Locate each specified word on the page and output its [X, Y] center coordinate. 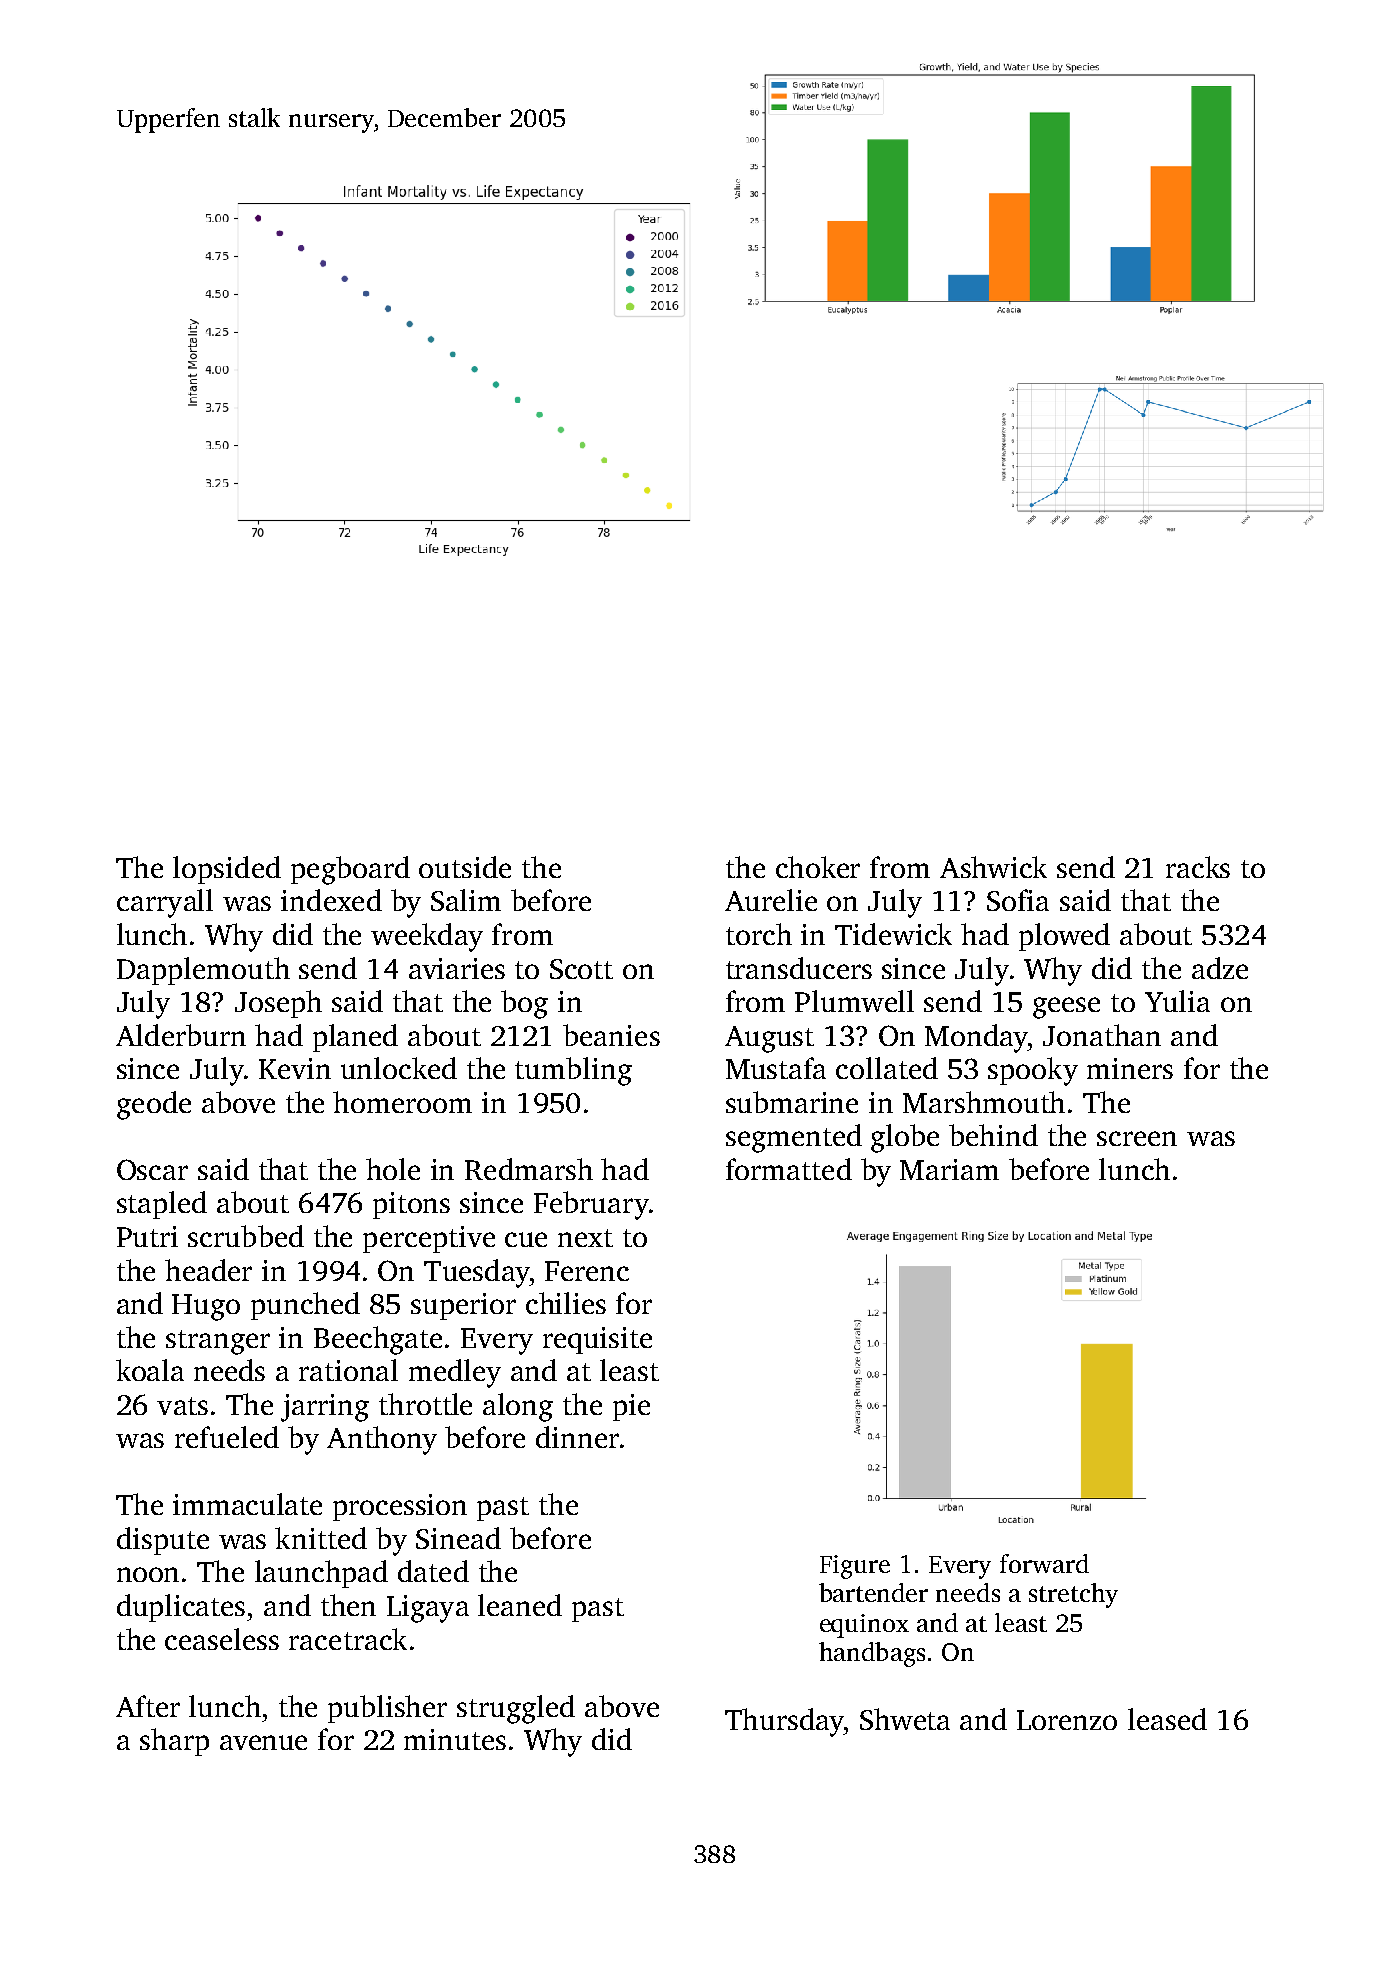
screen [1137, 1138]
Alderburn [181, 1035]
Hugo [206, 1307]
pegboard [350, 870]
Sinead [458, 1538]
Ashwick [993, 867]
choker [818, 867]
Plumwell [854, 1001]
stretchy [1073, 1595]
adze [1220, 968]
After [148, 1706]
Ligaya [428, 1609]
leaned [520, 1605]
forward [1044, 1563]
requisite [597, 1340]
